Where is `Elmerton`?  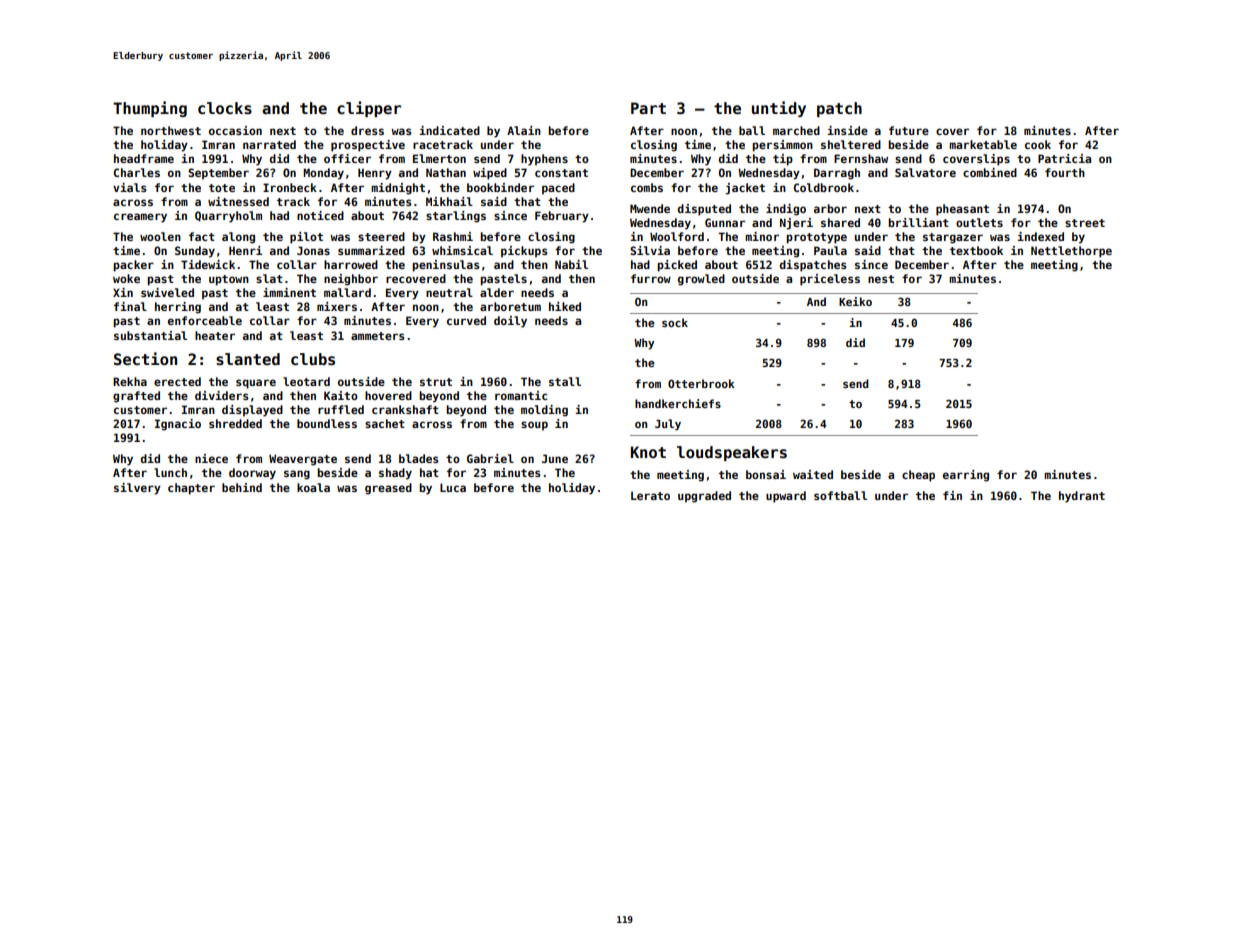 Elmerton is located at coordinates (439, 158).
